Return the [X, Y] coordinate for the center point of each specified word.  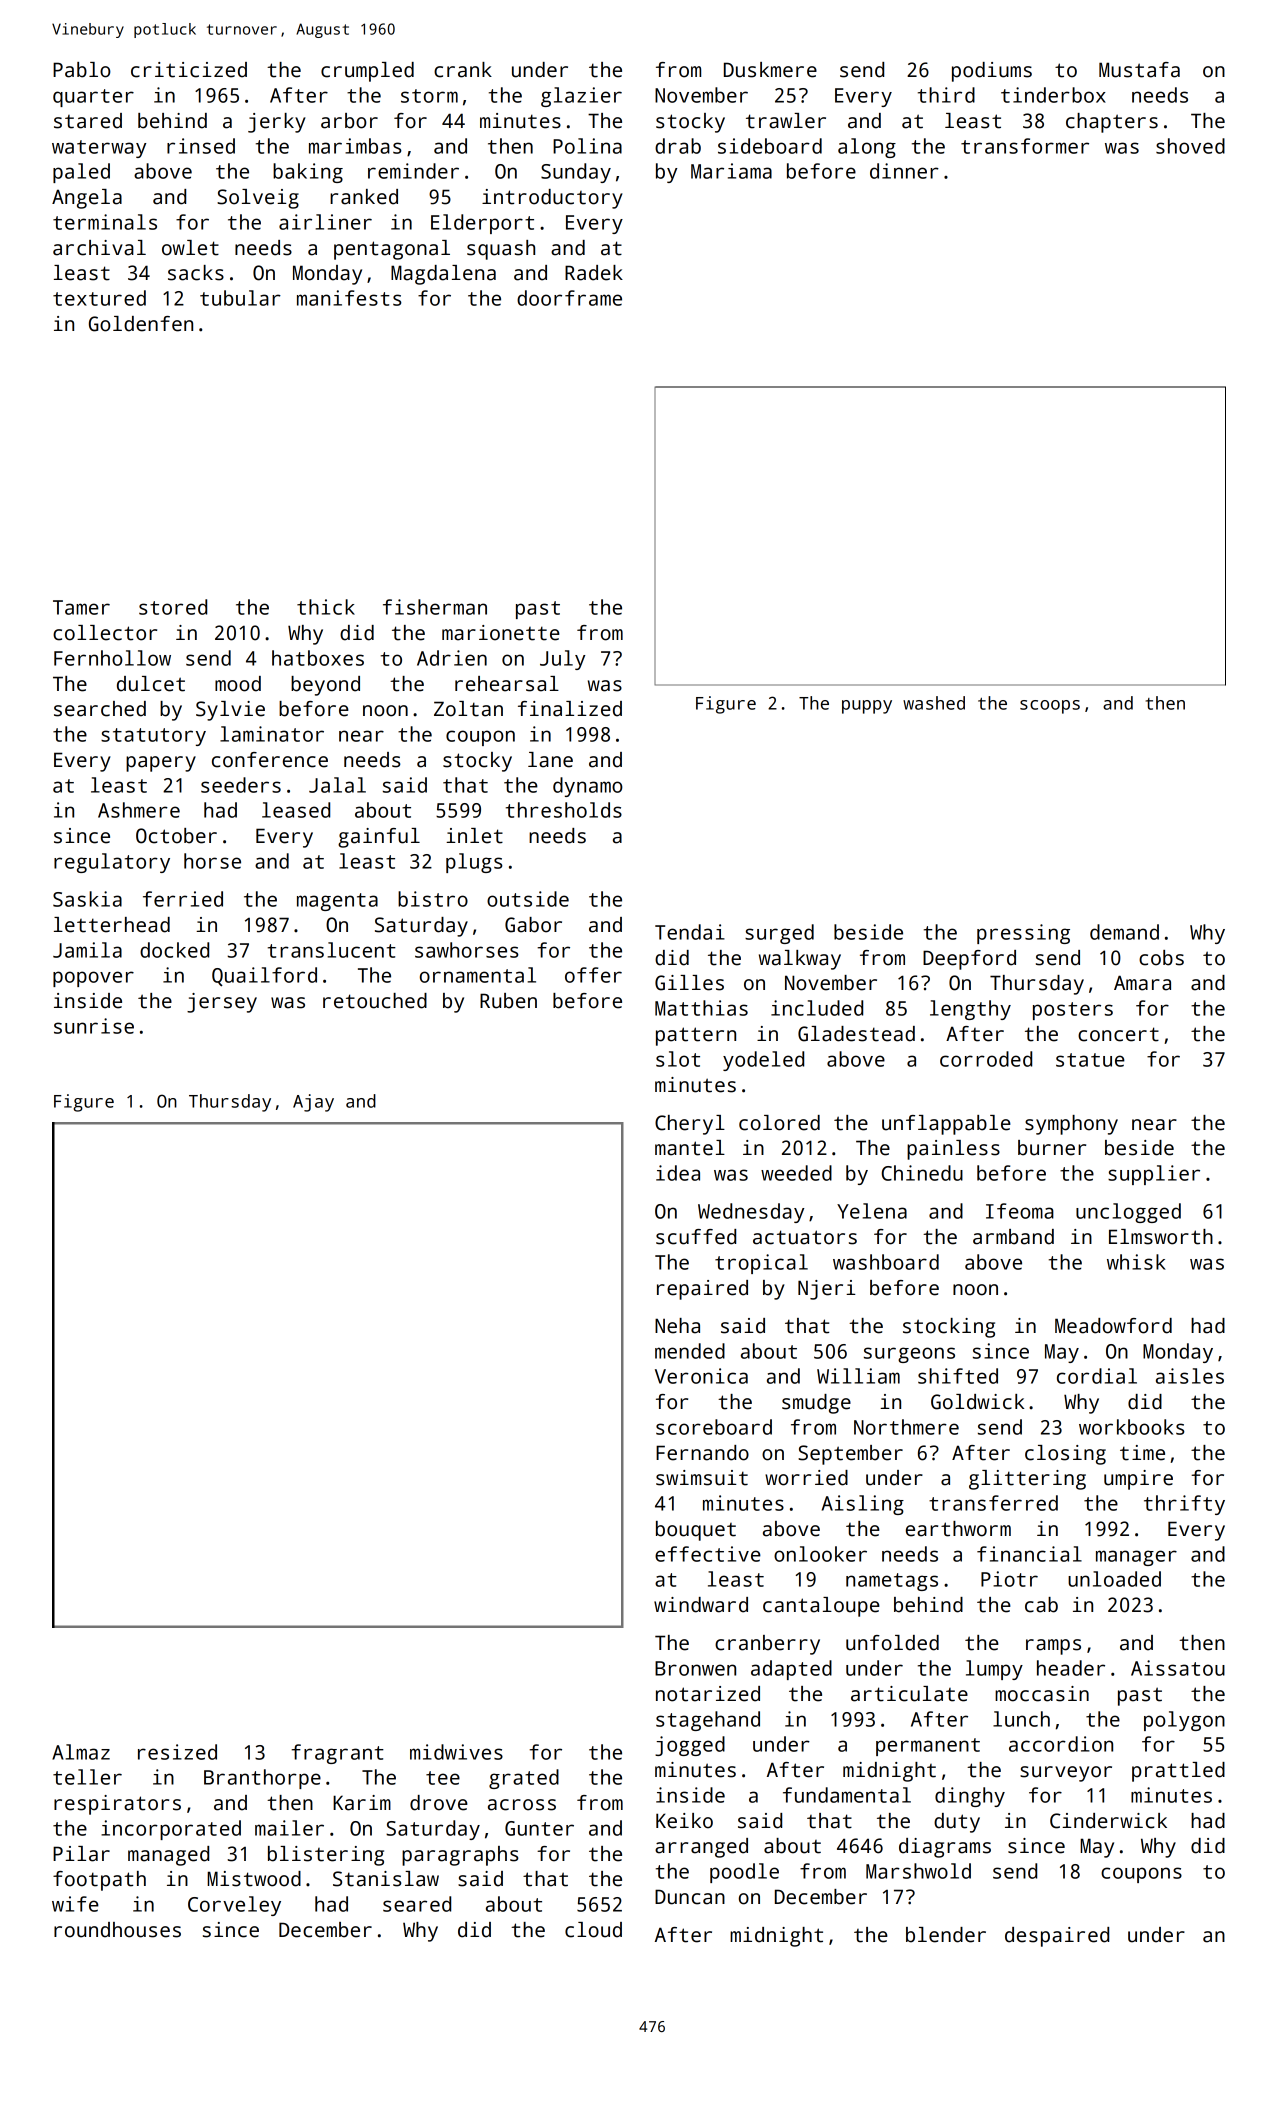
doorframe [569, 298]
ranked [364, 197]
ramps [1053, 1647]
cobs [1161, 958]
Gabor [533, 925]
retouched [375, 1001]
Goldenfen [141, 324]
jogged [690, 1746]
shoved [1190, 146]
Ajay [313, 1103]
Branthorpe [262, 1779]
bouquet [696, 1531]
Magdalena [443, 275]
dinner [904, 171]
